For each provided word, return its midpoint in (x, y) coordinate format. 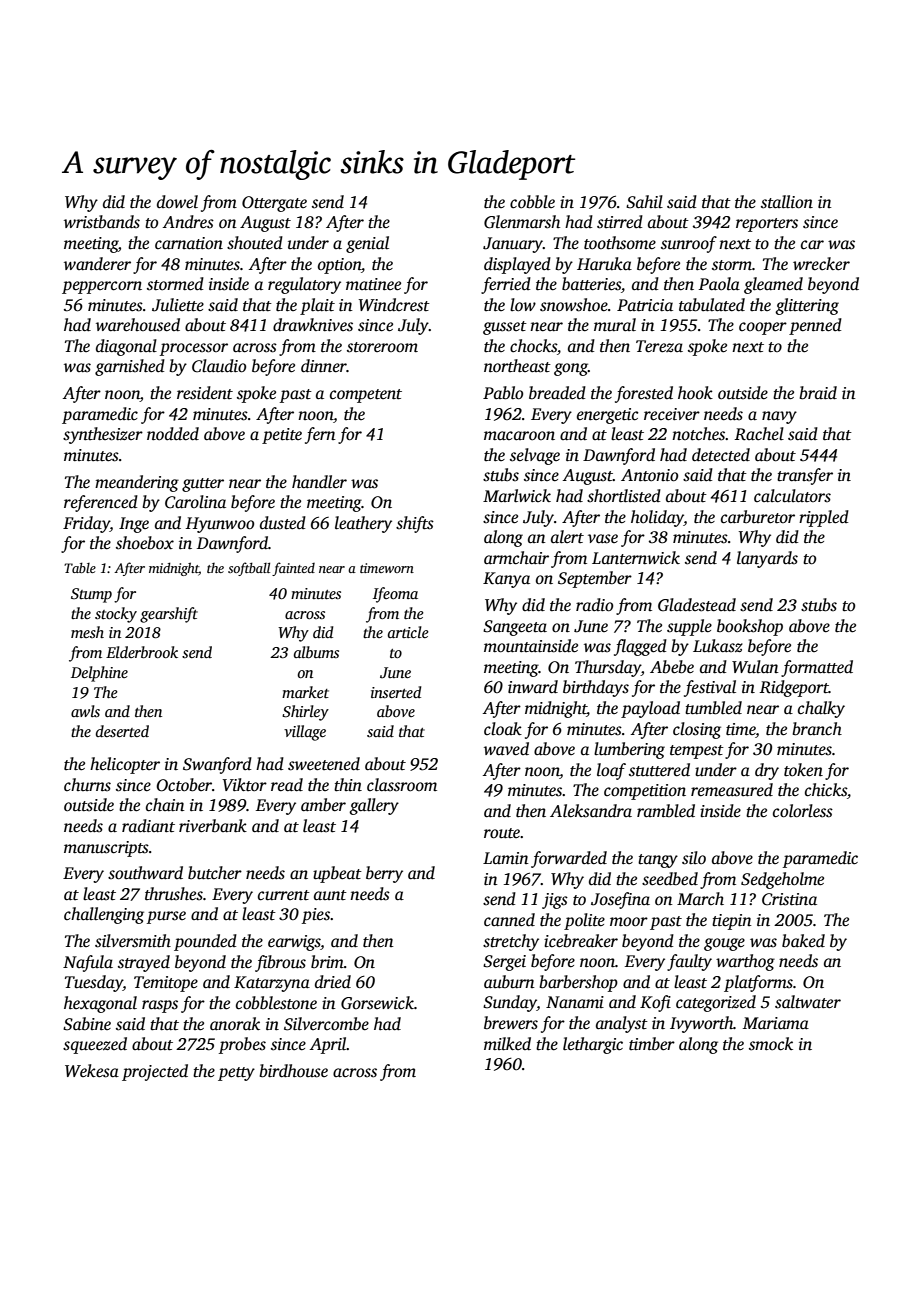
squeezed (95, 1045)
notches (698, 434)
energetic (608, 416)
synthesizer (103, 435)
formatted (817, 668)
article (408, 632)
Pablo (503, 393)
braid (818, 393)
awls (85, 711)
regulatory (304, 285)
